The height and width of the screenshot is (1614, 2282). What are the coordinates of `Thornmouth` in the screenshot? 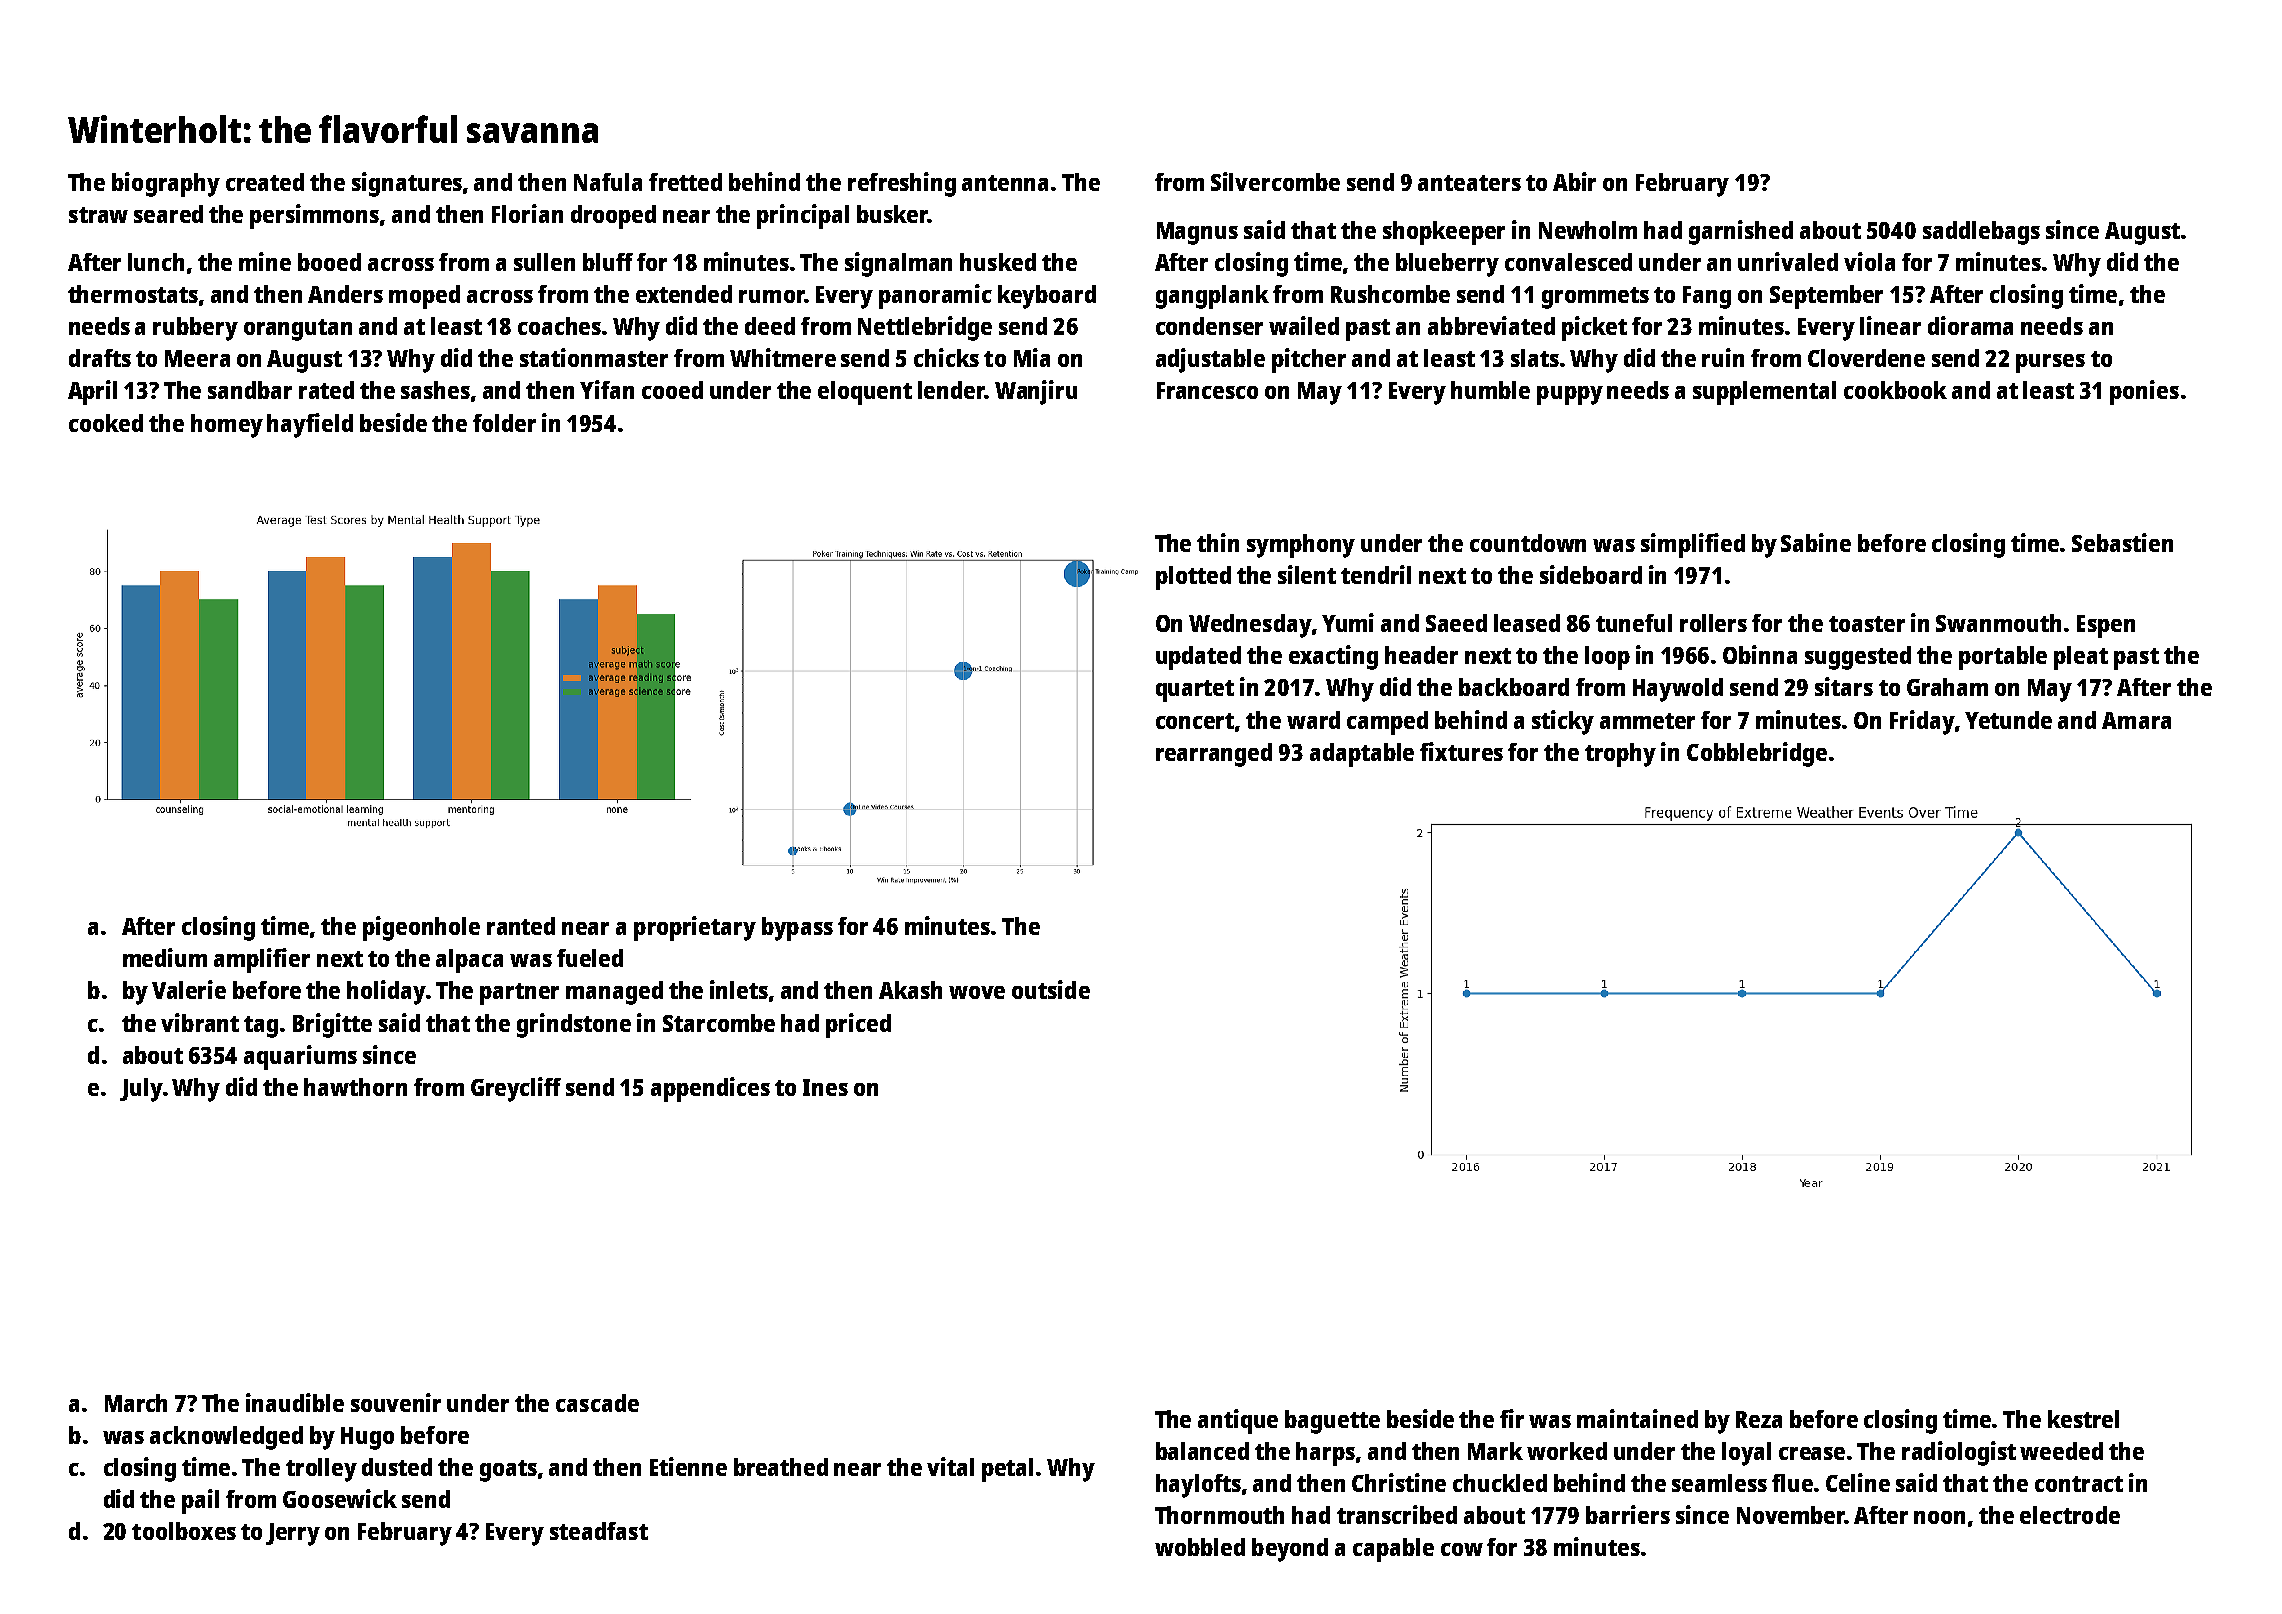 It's located at (1219, 1515).
